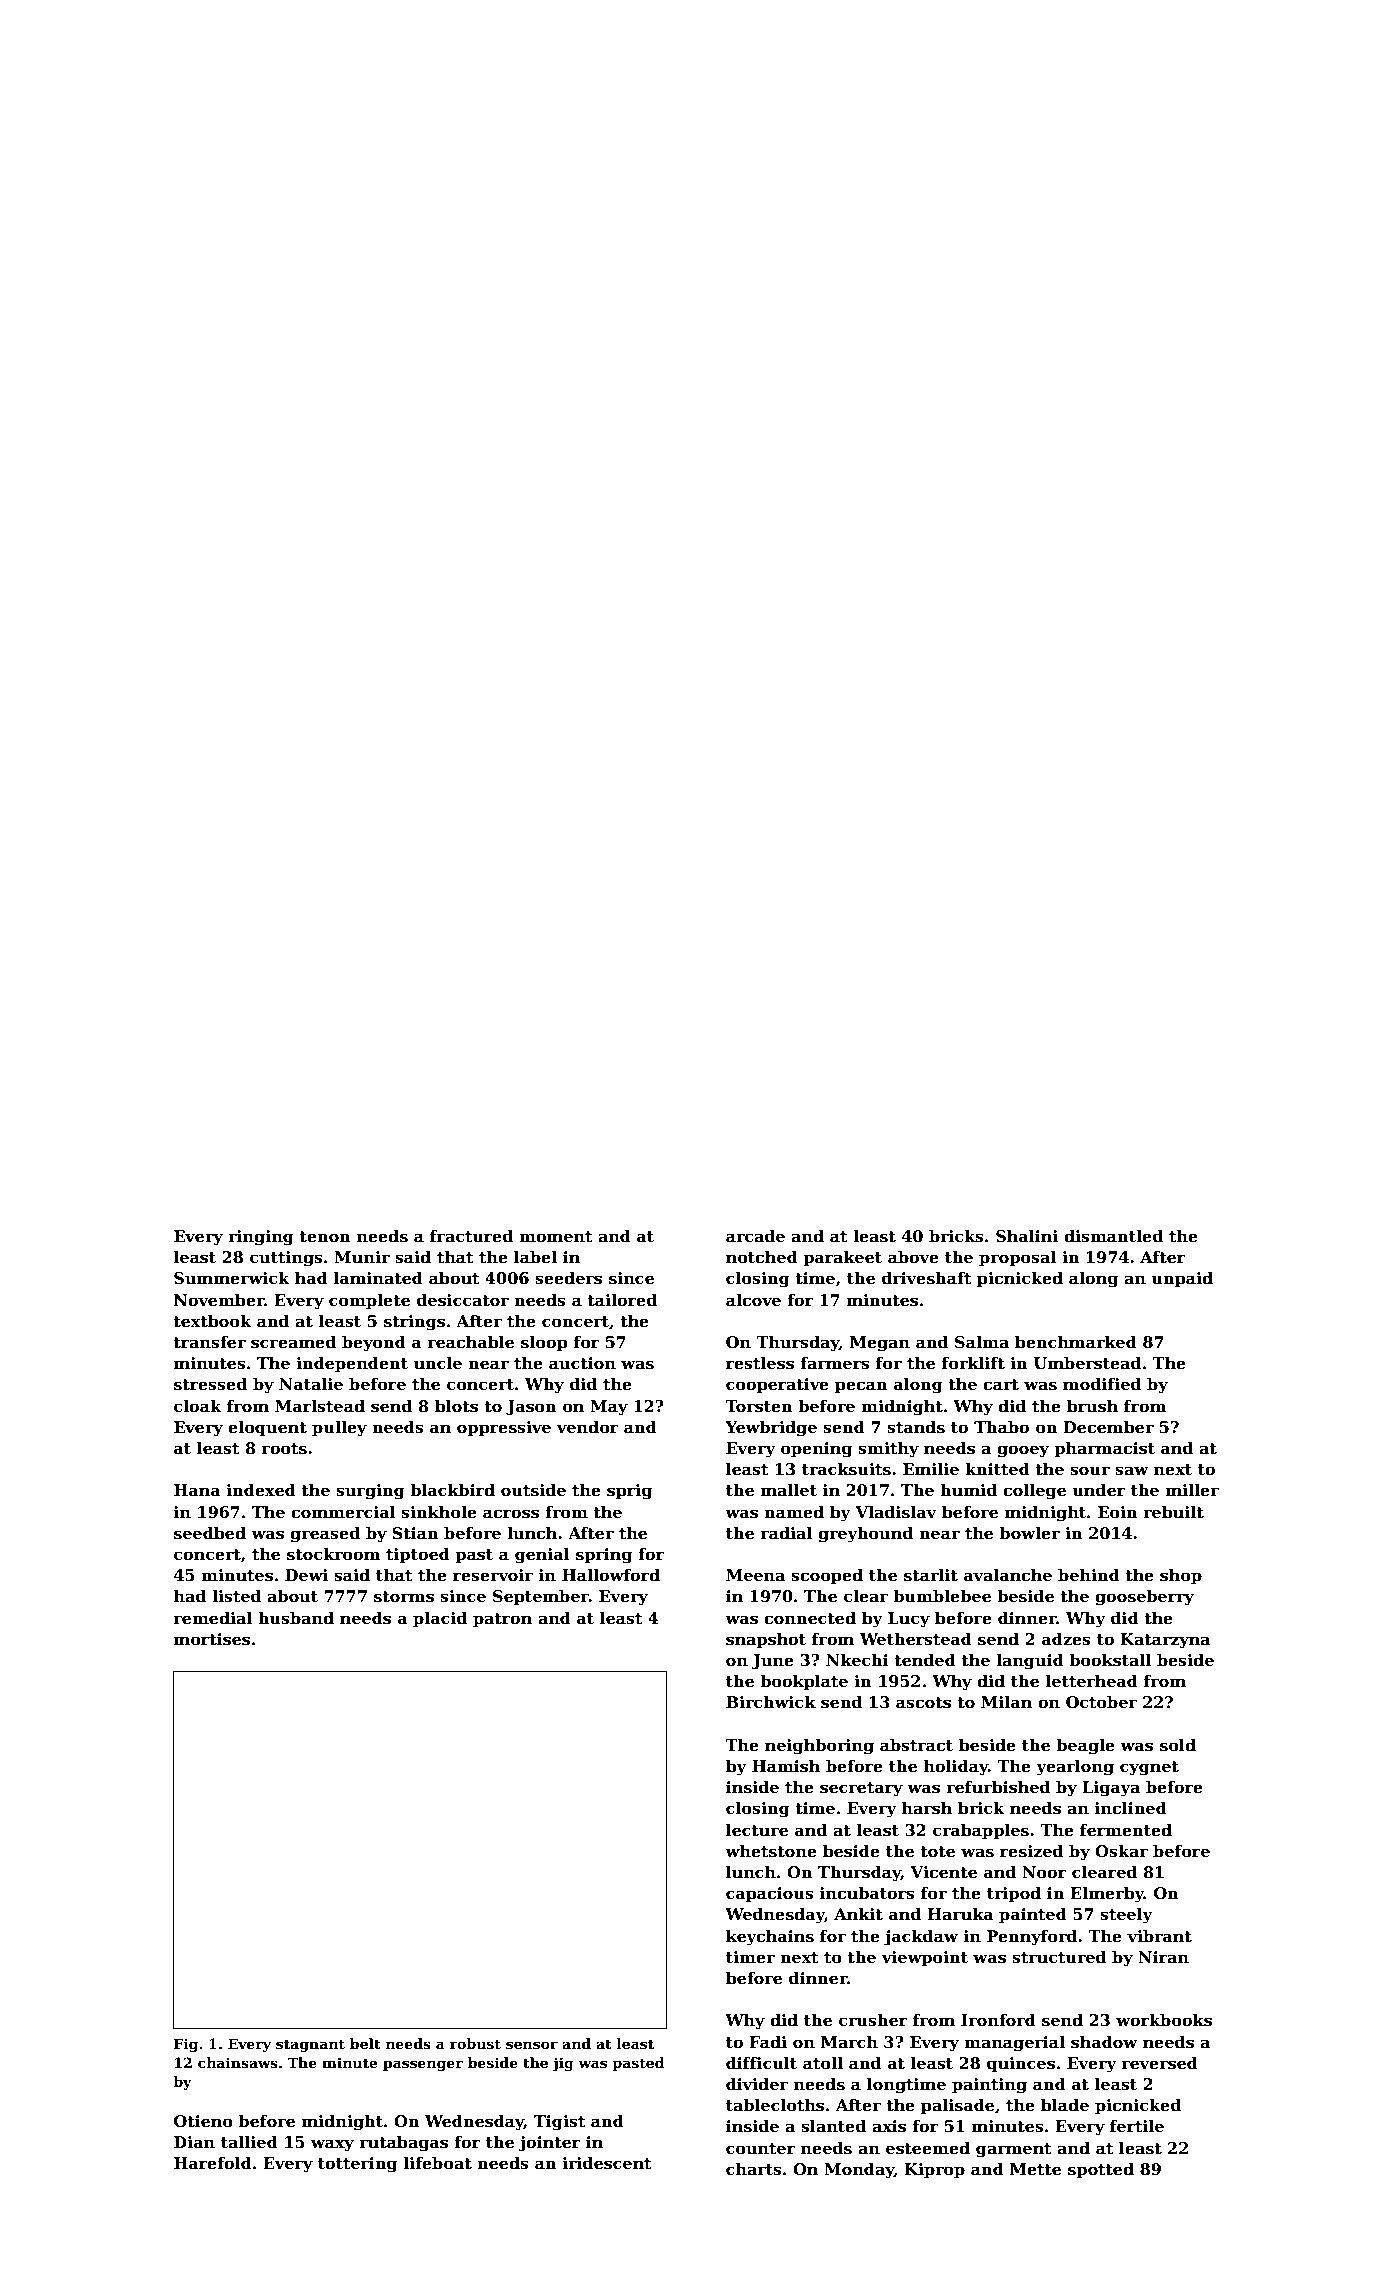  I want to click on November, so click(219, 1300).
